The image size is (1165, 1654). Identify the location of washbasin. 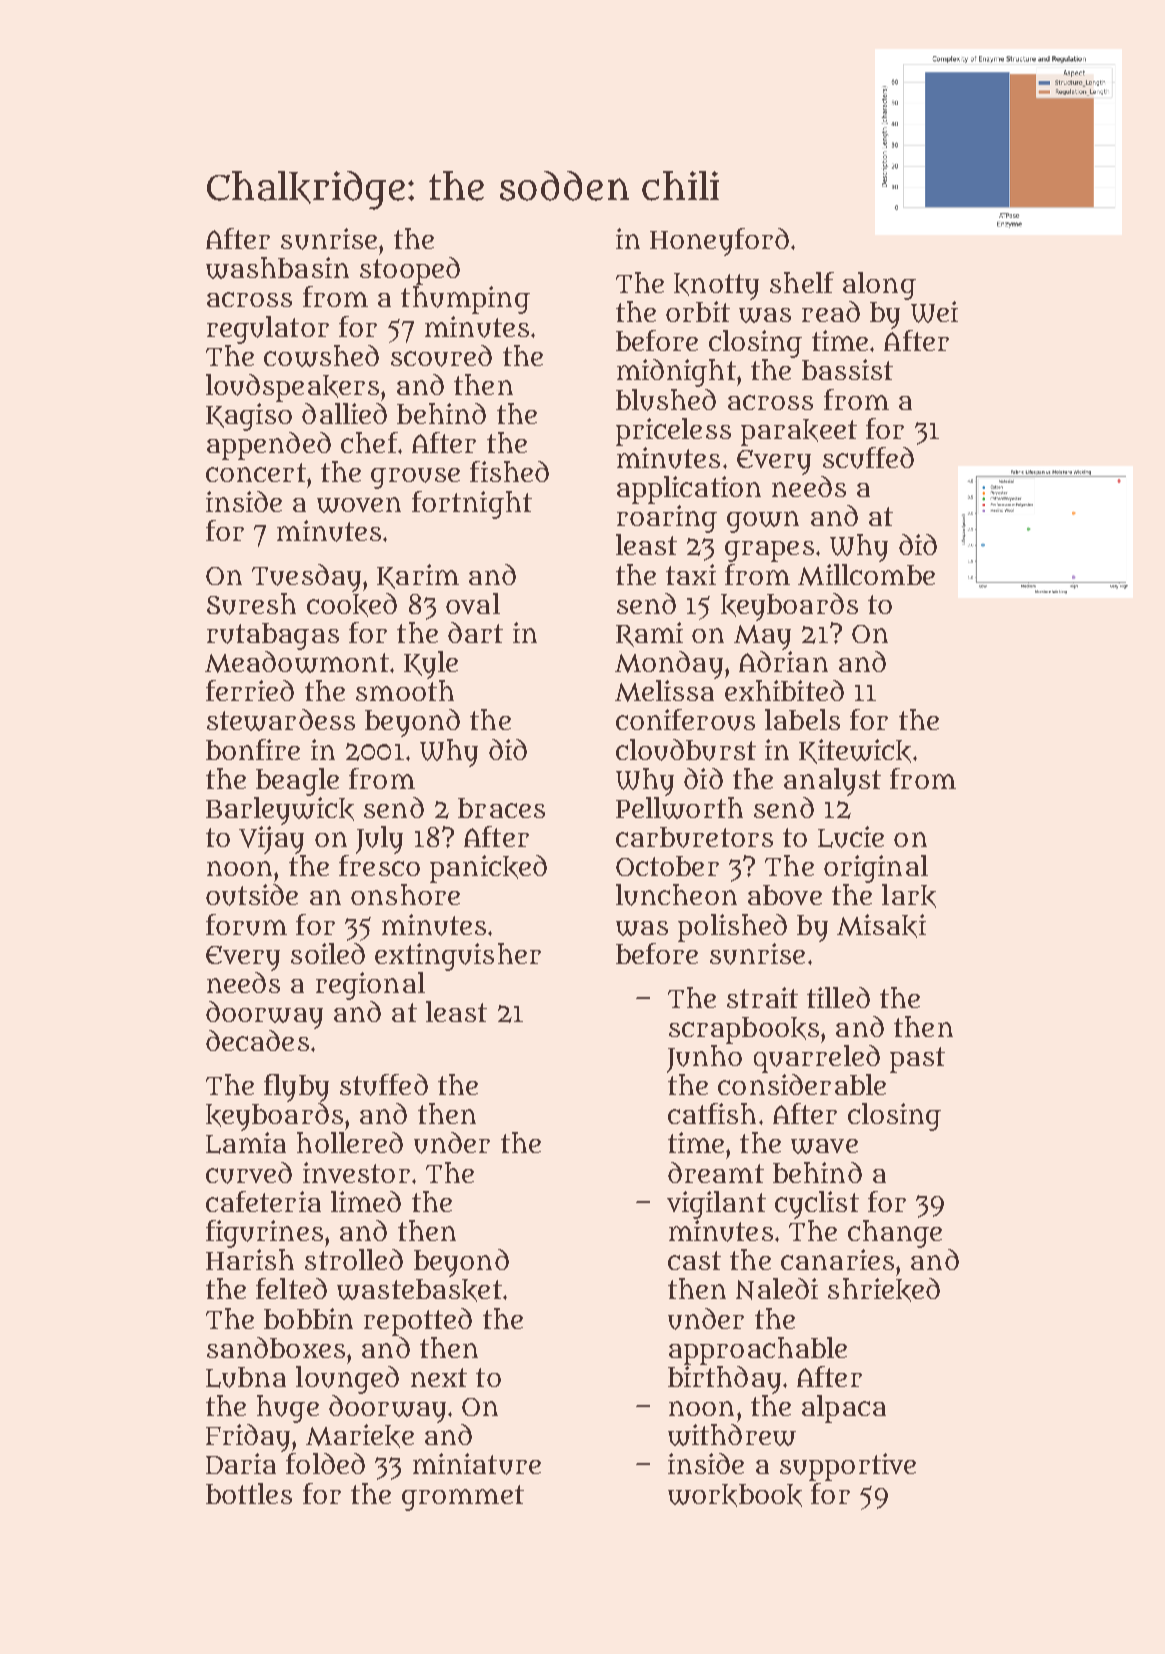
(277, 268).
